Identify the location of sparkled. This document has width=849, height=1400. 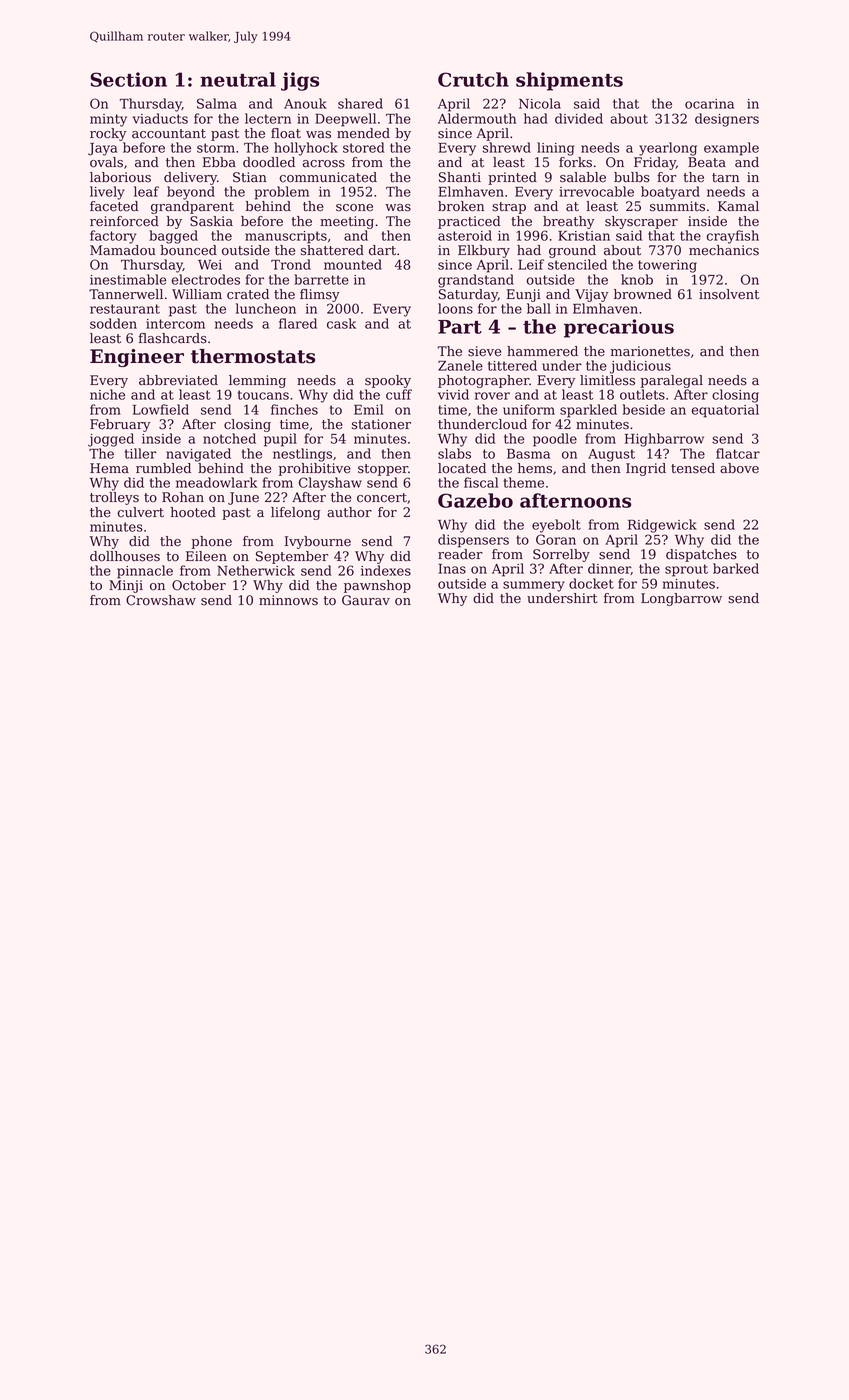
(588, 411).
